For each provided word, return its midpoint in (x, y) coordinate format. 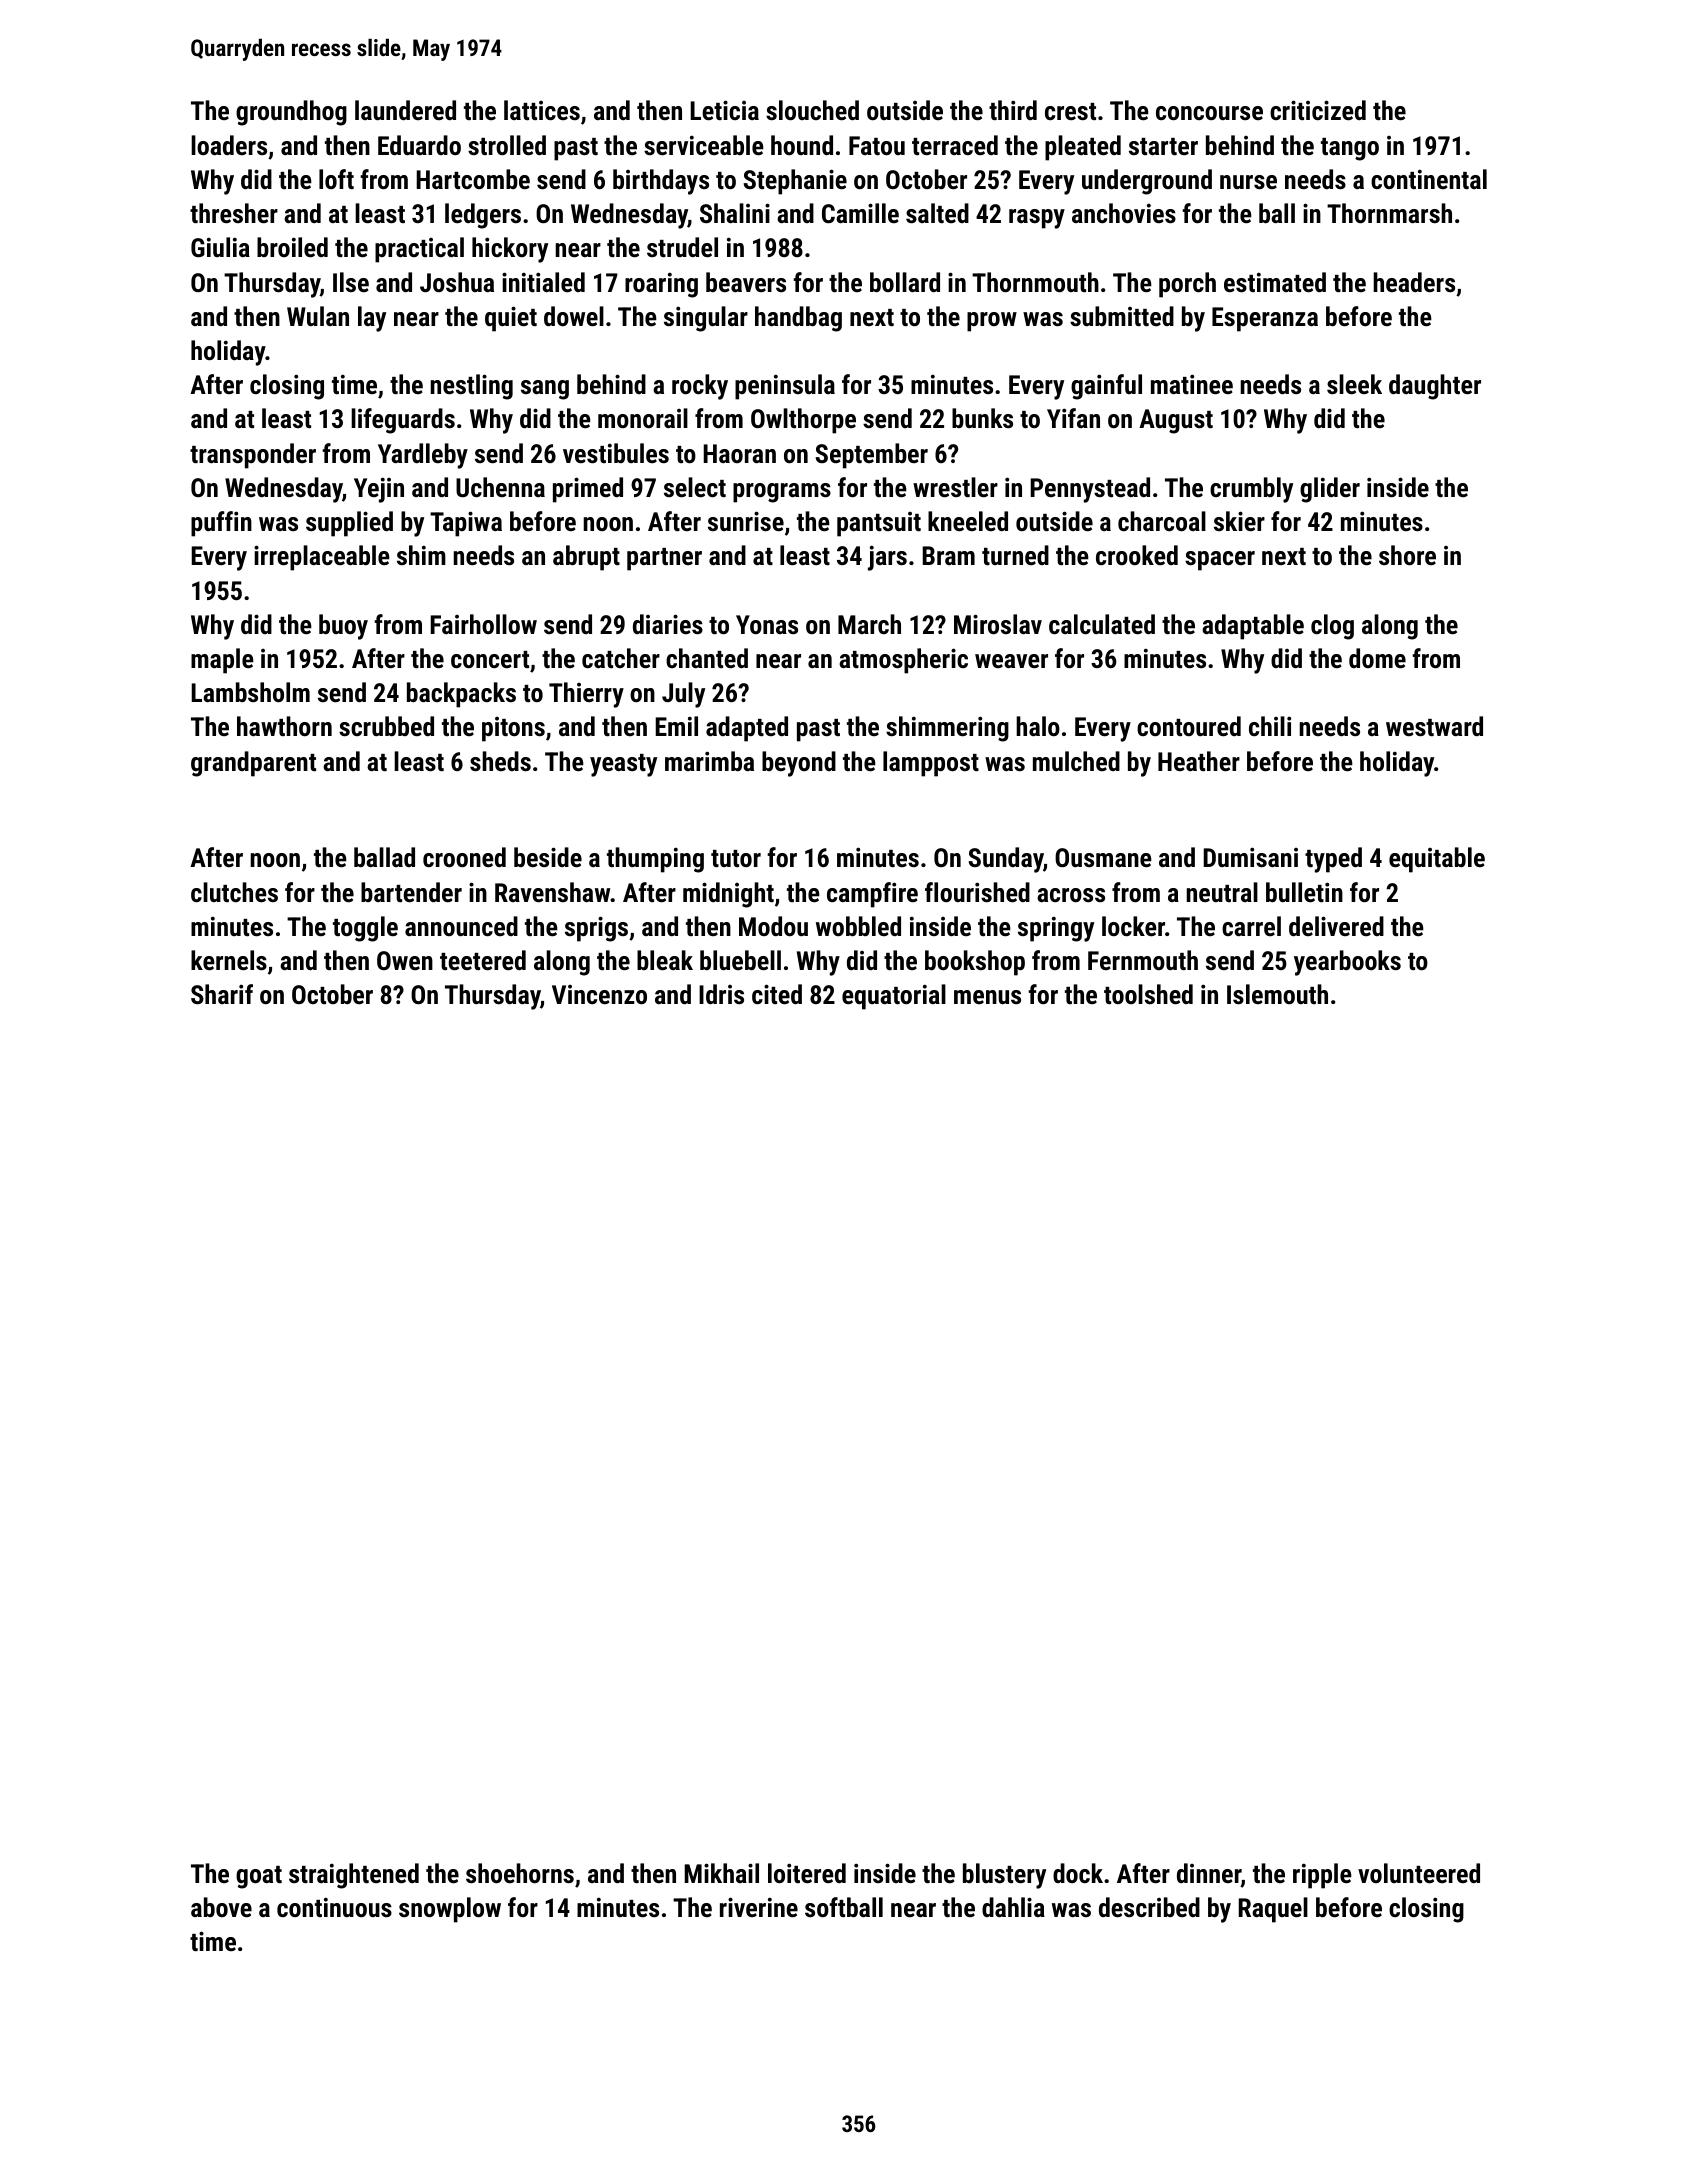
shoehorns (520, 1873)
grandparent (253, 764)
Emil (676, 726)
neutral (1222, 892)
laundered (405, 110)
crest (1070, 111)
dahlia (1013, 1907)
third (1013, 110)
